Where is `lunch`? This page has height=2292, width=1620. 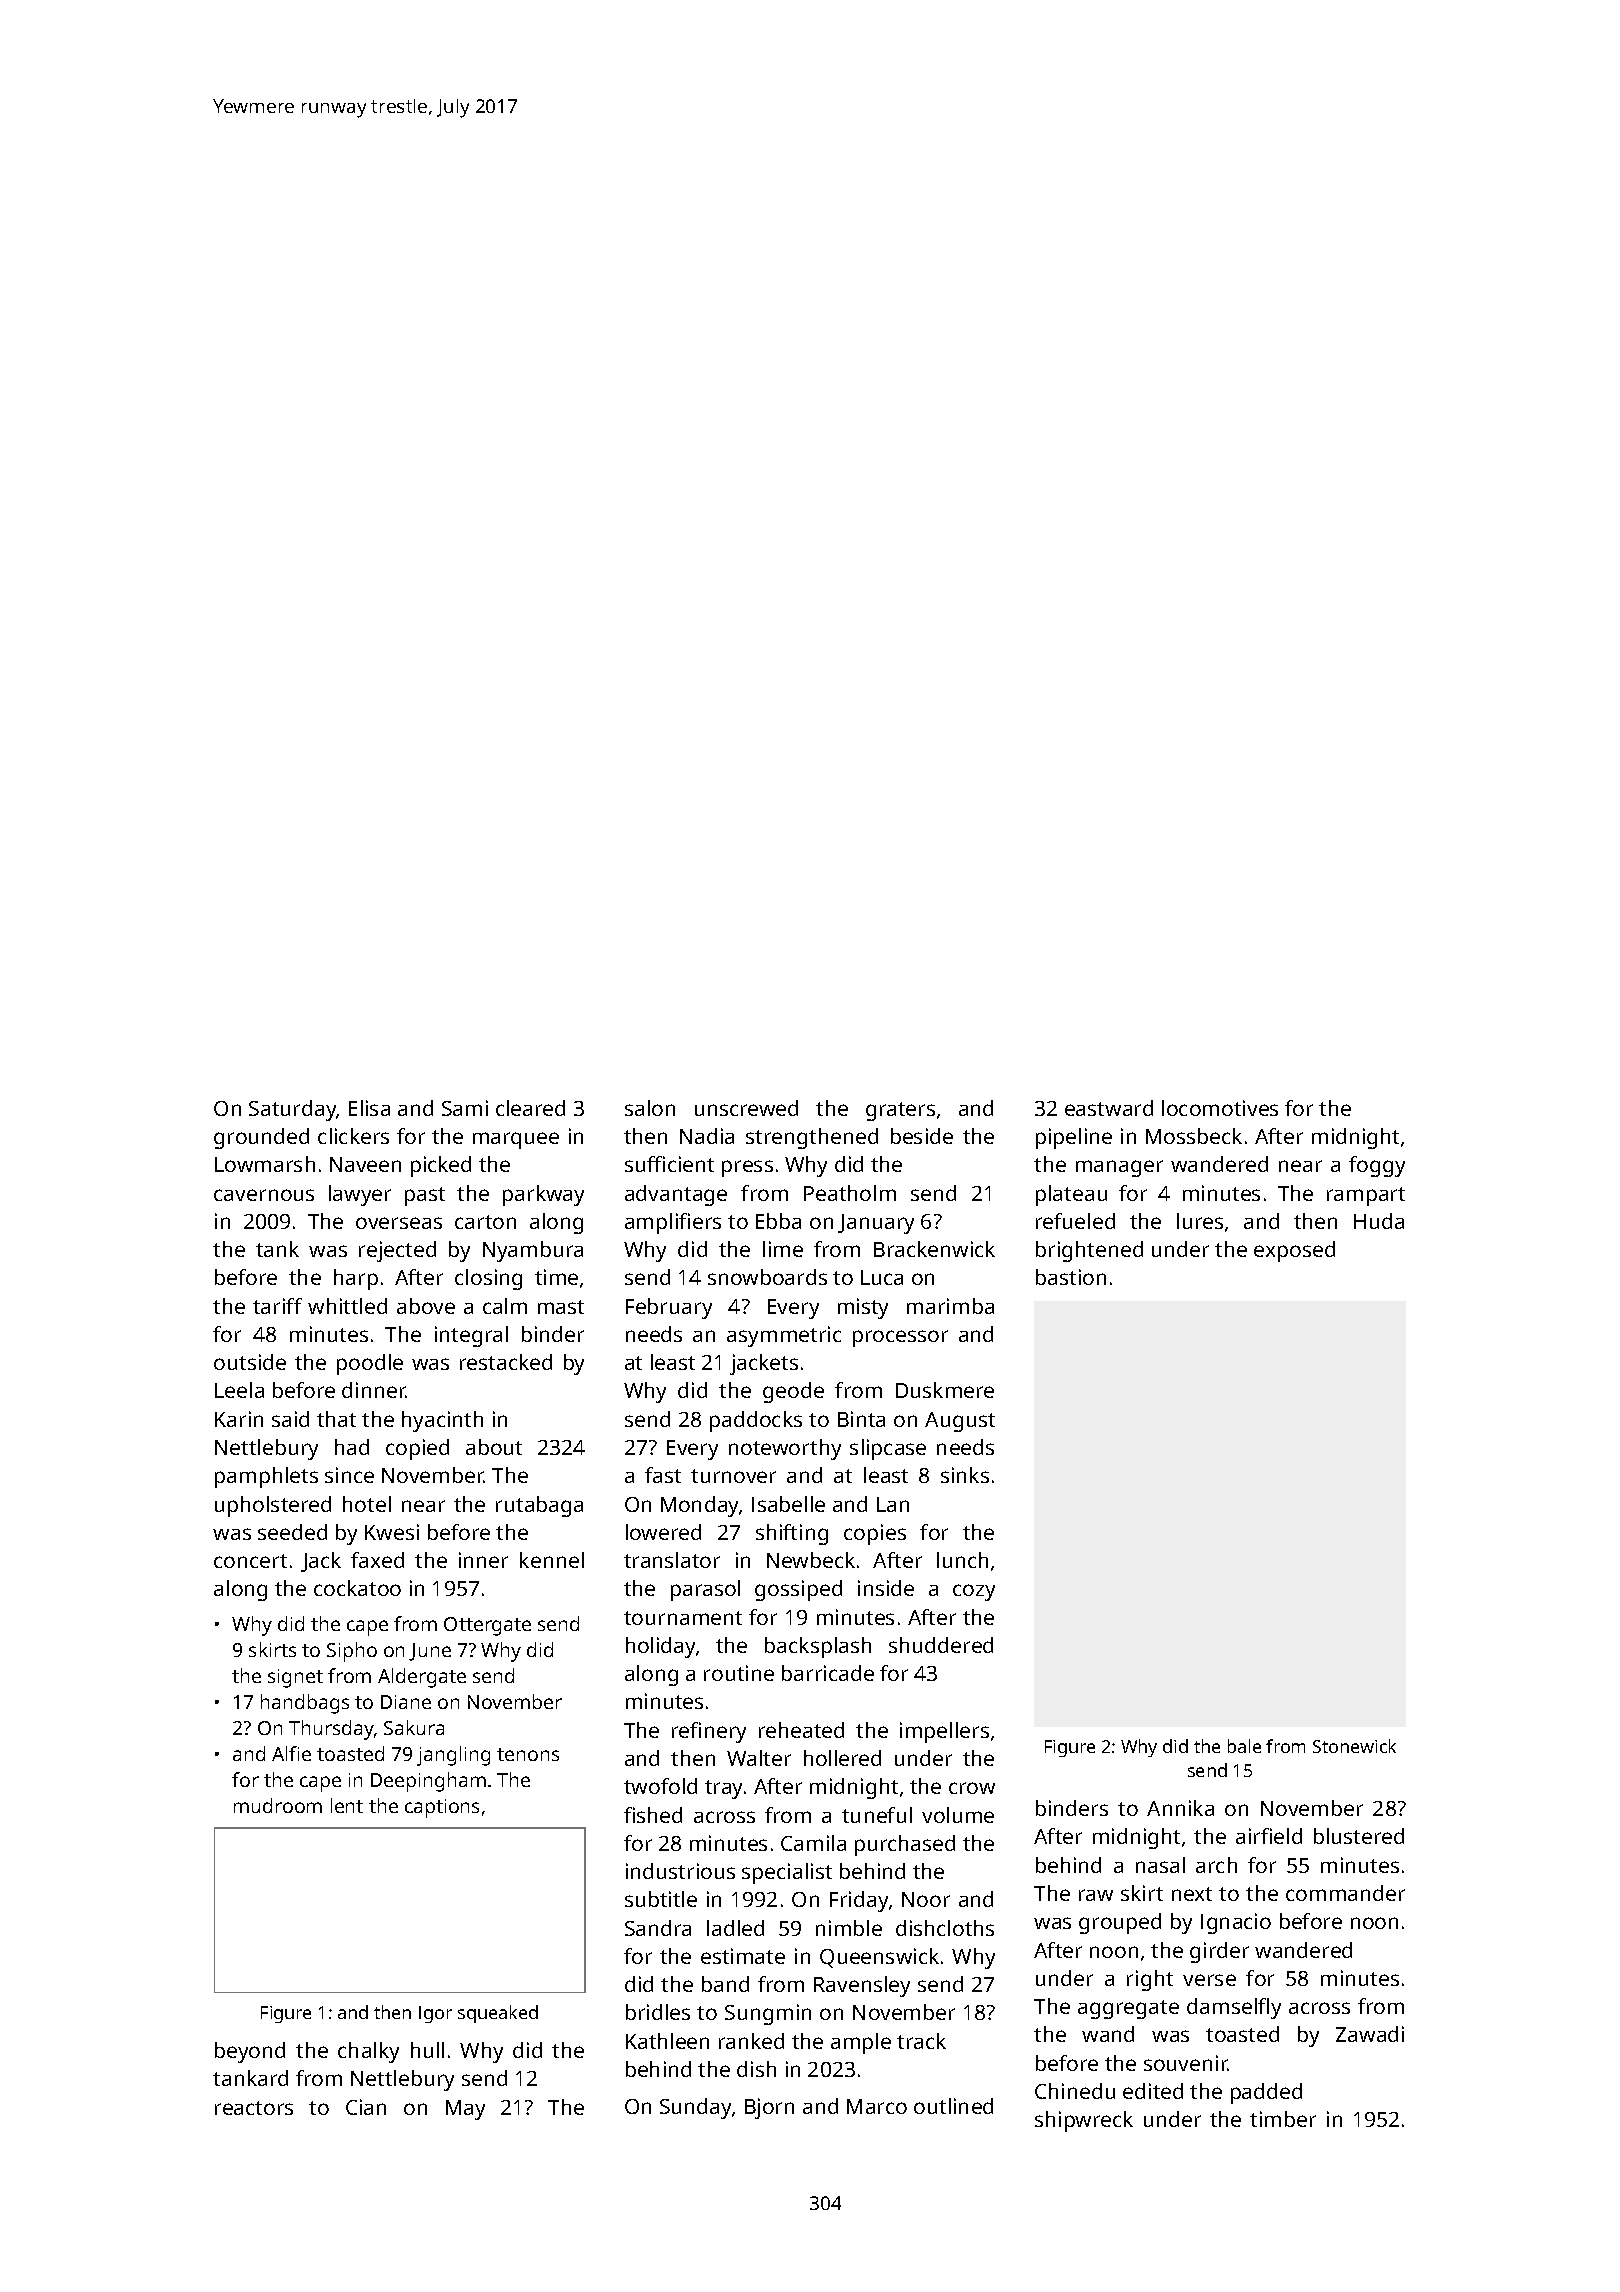
lunch is located at coordinates (962, 1560).
